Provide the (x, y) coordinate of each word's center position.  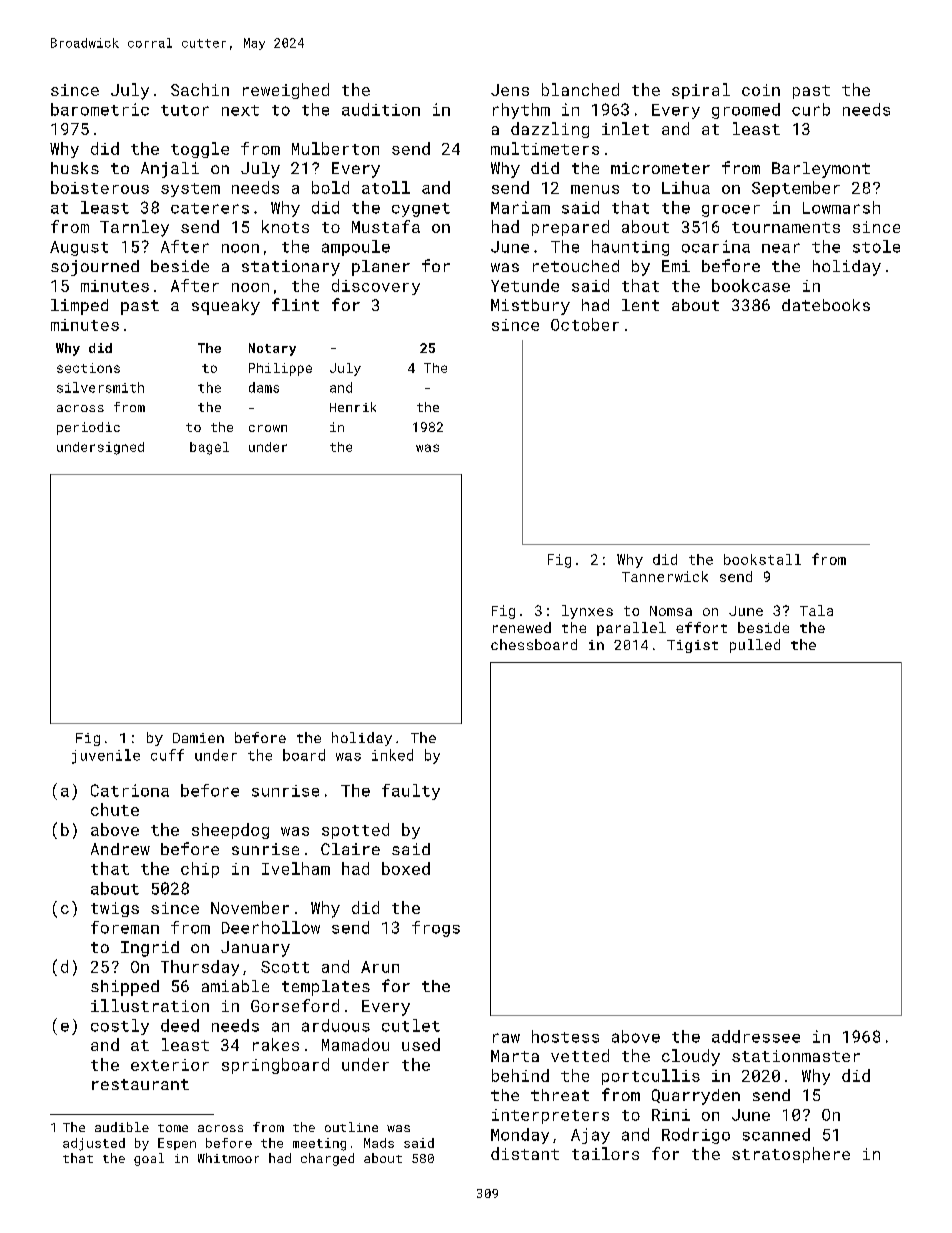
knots (285, 226)
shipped (125, 988)
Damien (198, 738)
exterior (170, 1065)
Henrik (353, 407)
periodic (88, 428)
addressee (756, 1036)
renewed (522, 627)
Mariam (520, 207)
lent (640, 305)
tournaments (786, 227)
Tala (816, 610)
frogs (436, 929)
